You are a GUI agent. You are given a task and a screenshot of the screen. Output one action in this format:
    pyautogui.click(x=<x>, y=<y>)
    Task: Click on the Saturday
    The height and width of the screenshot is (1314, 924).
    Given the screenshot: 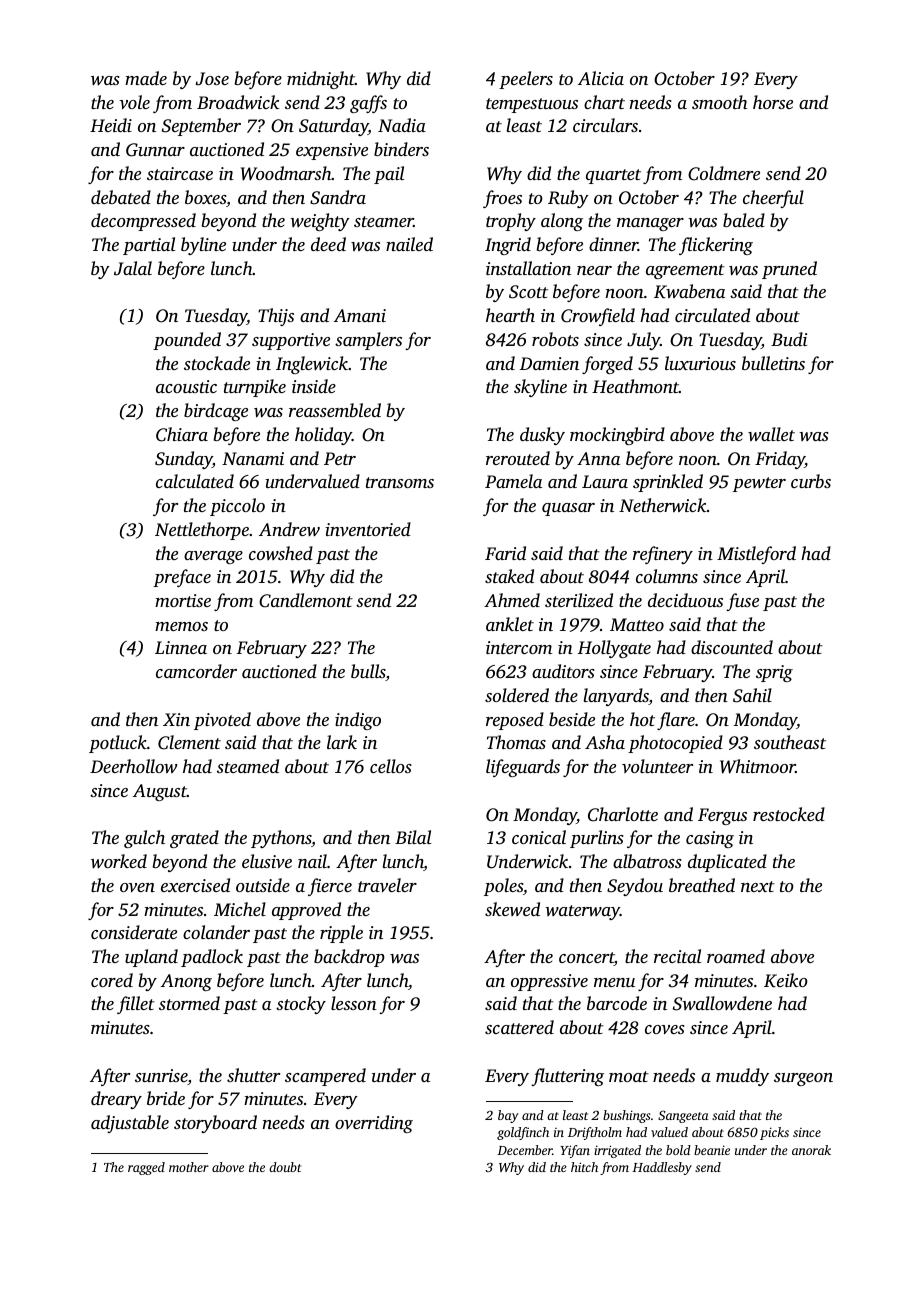 What is the action you would take?
    pyautogui.click(x=333, y=127)
